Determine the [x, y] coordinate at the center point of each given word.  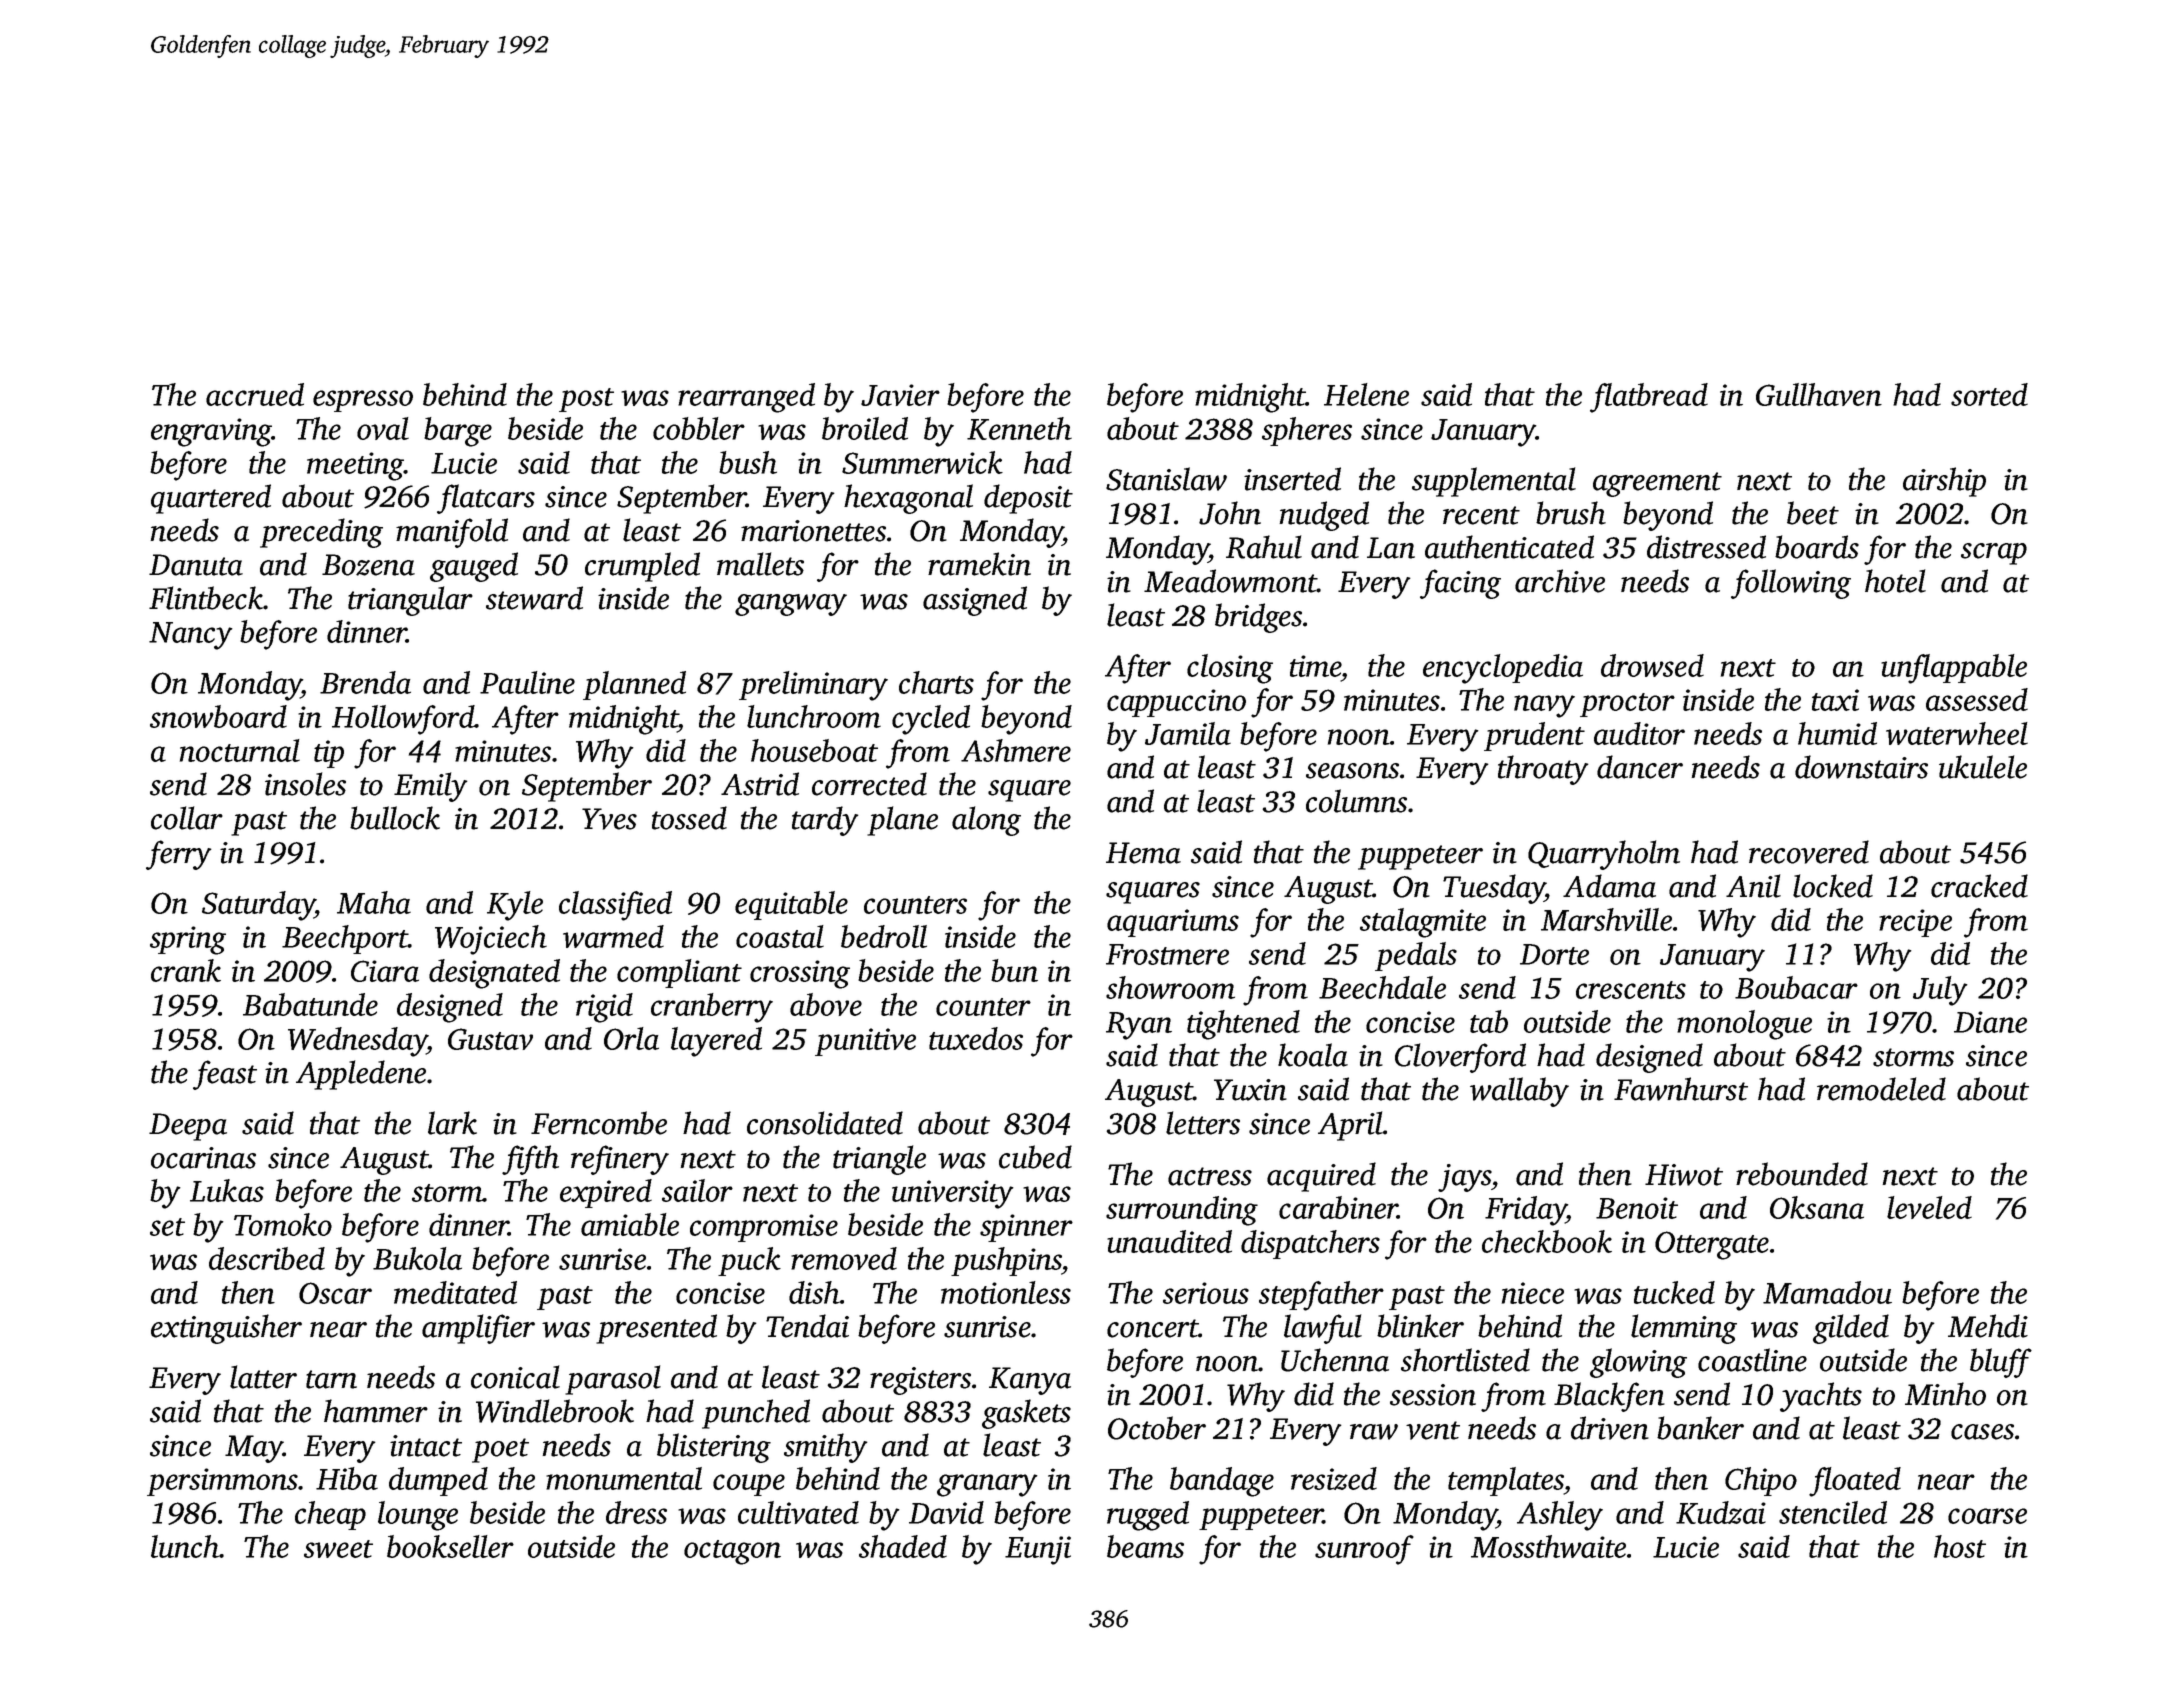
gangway [791, 605]
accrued [255, 394]
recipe [1915, 923]
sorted [1989, 394]
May [254, 1449]
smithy [826, 1448]
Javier [900, 395]
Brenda [365, 682]
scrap [1994, 554]
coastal [780, 936]
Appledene [361, 1075]
